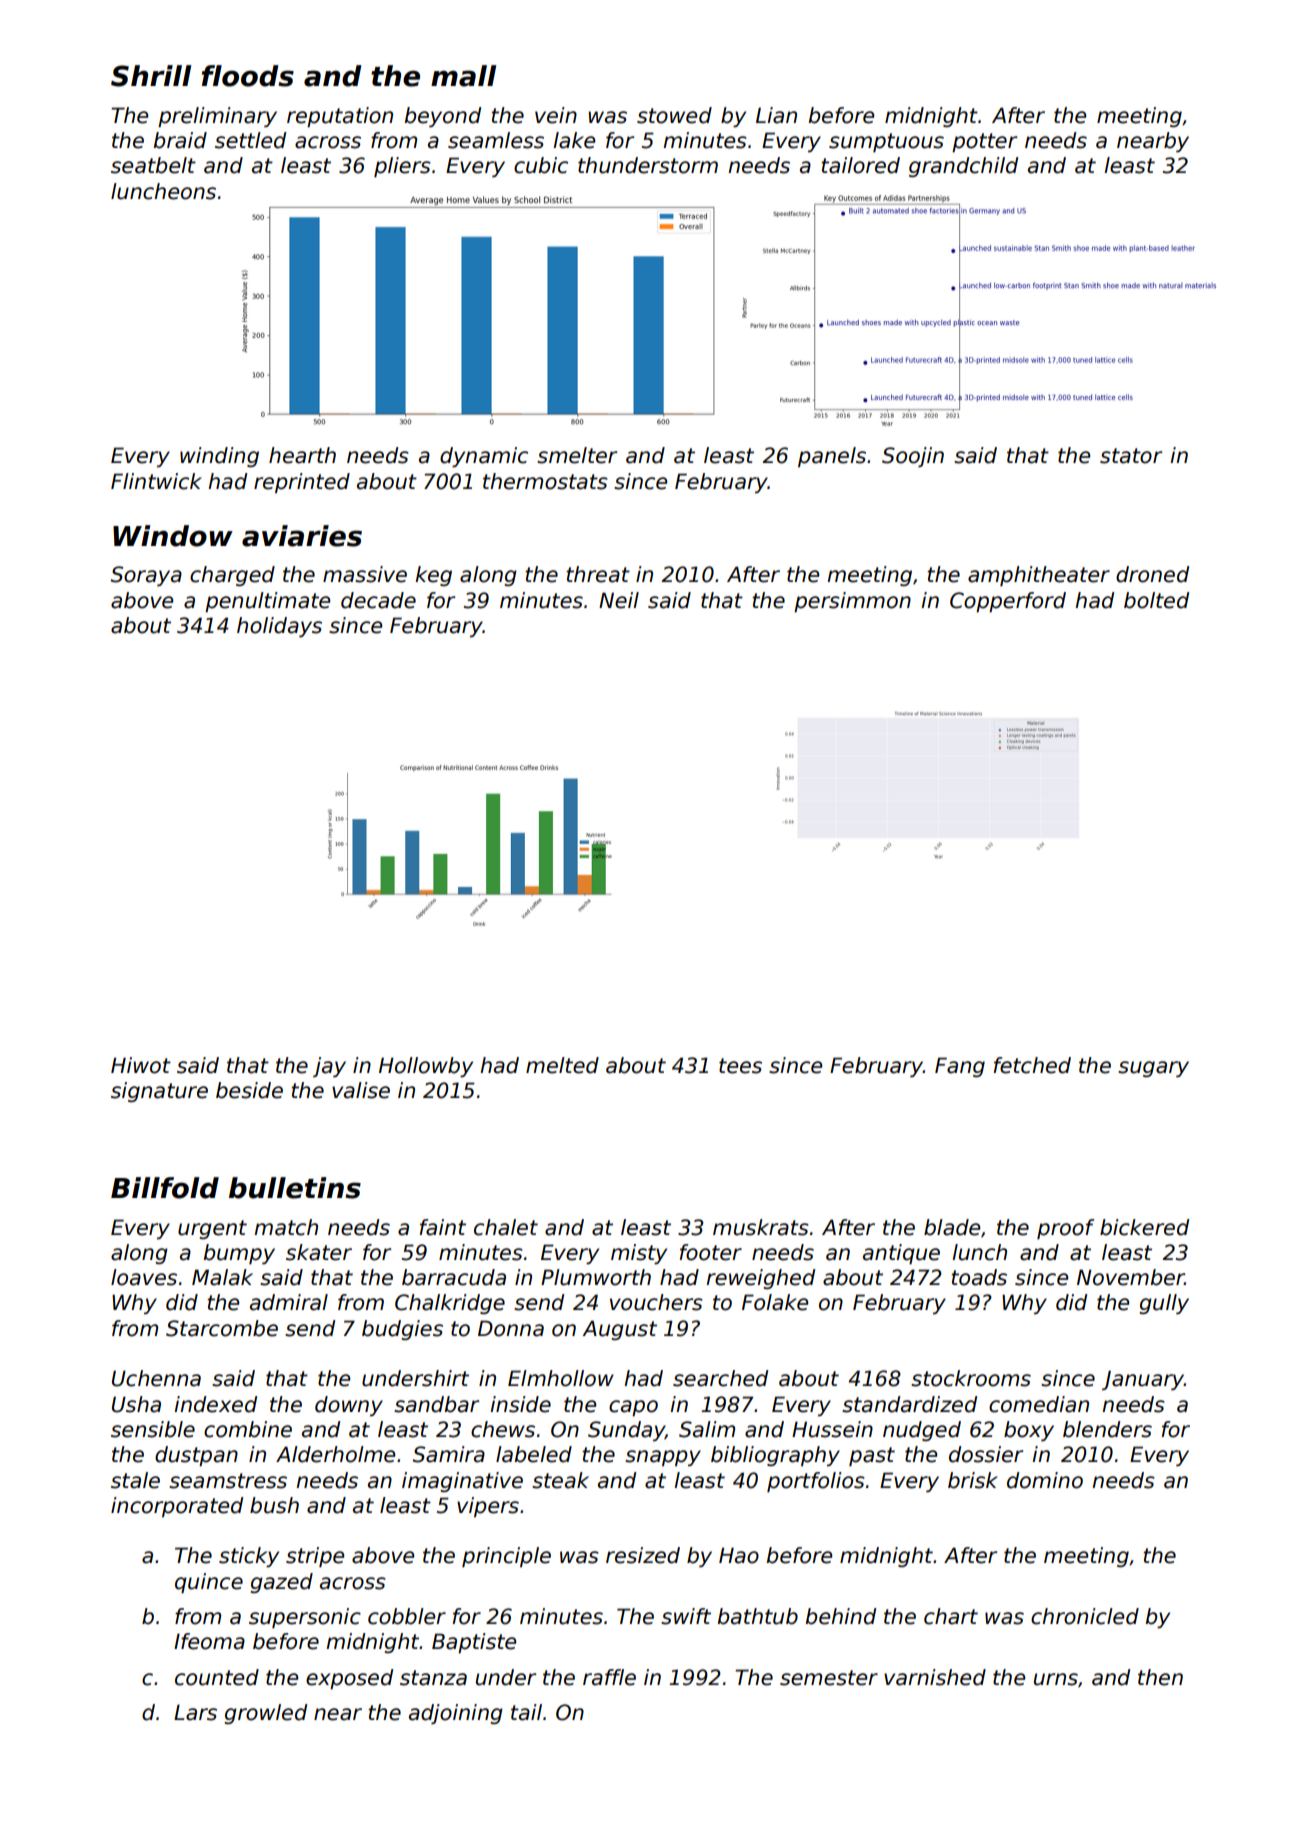  I want to click on dynamic, so click(484, 457).
